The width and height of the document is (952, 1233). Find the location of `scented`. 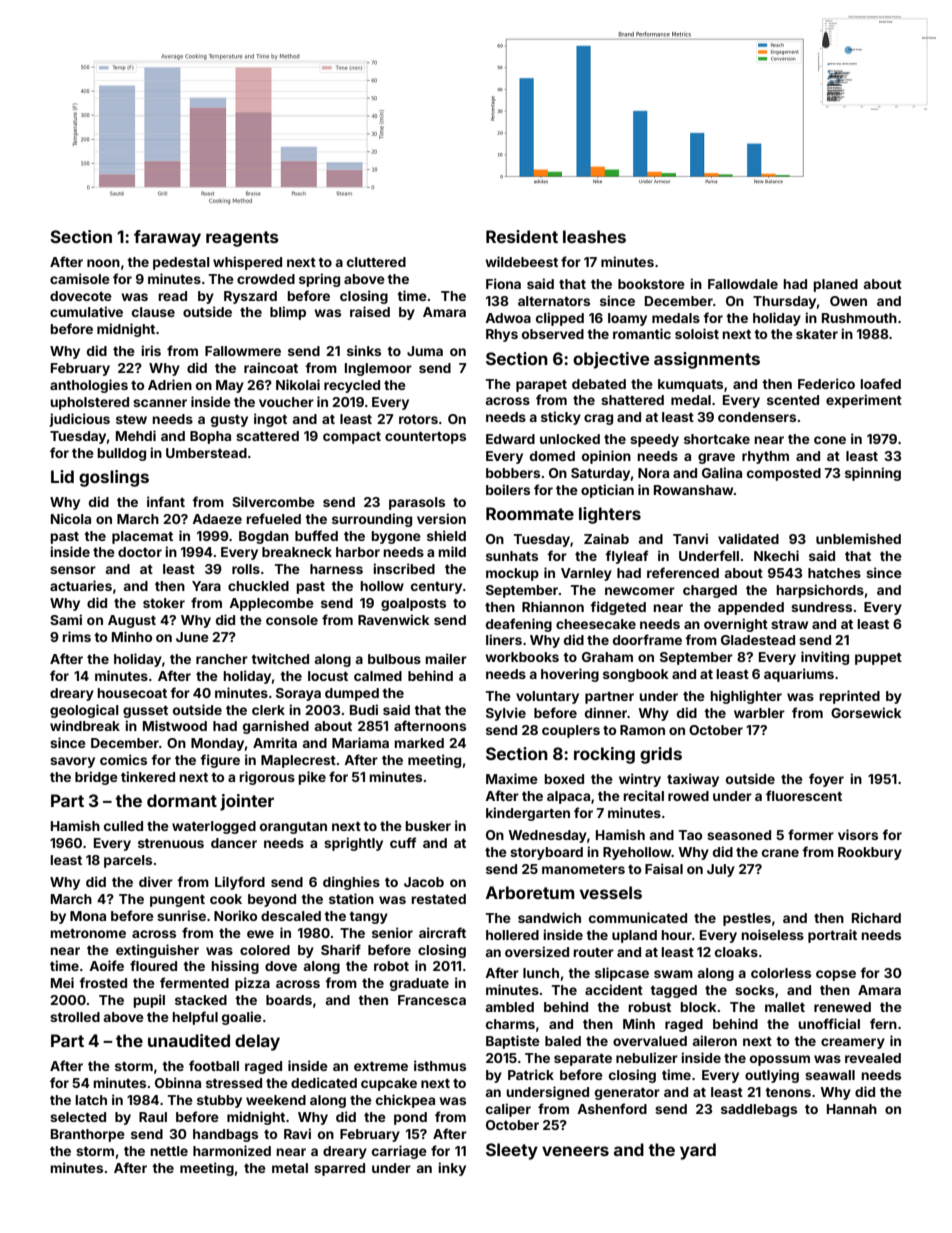

scented is located at coordinates (793, 400).
